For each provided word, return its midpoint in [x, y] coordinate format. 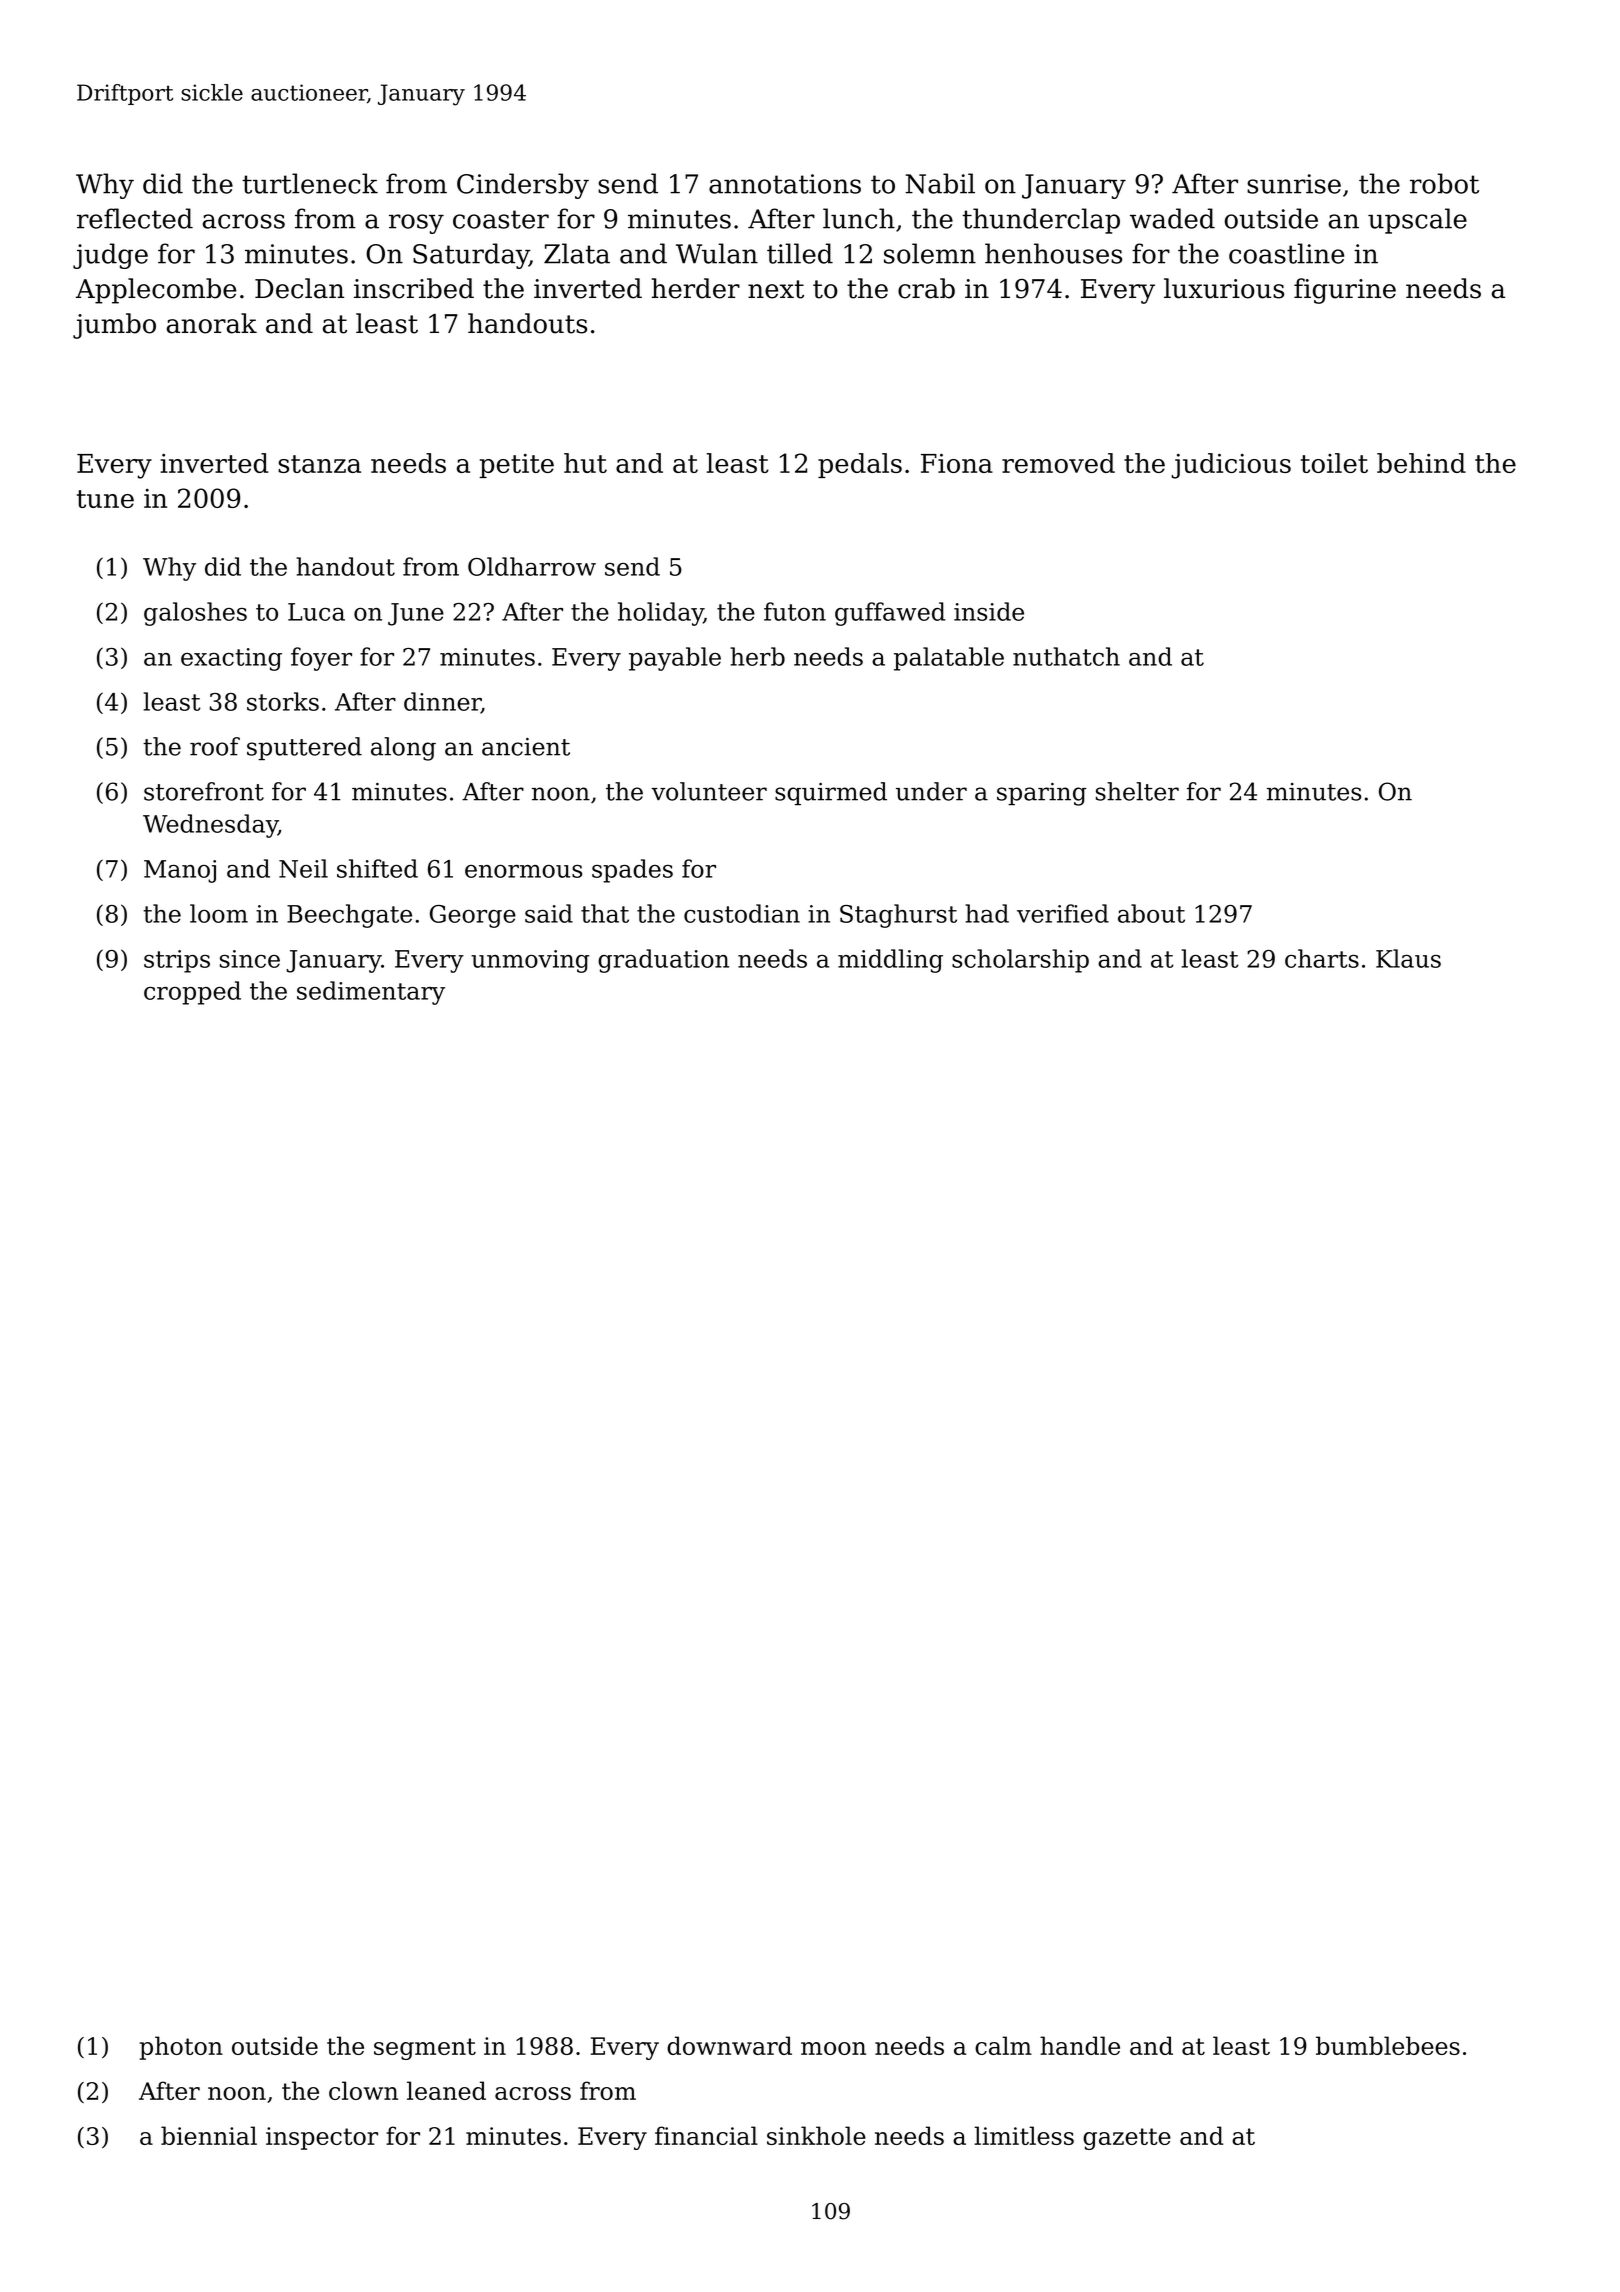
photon [181, 2048]
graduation [663, 961]
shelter [1137, 791]
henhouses [1053, 253]
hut [585, 463]
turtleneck [310, 183]
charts [1322, 958]
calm [1003, 2045]
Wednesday [210, 826]
